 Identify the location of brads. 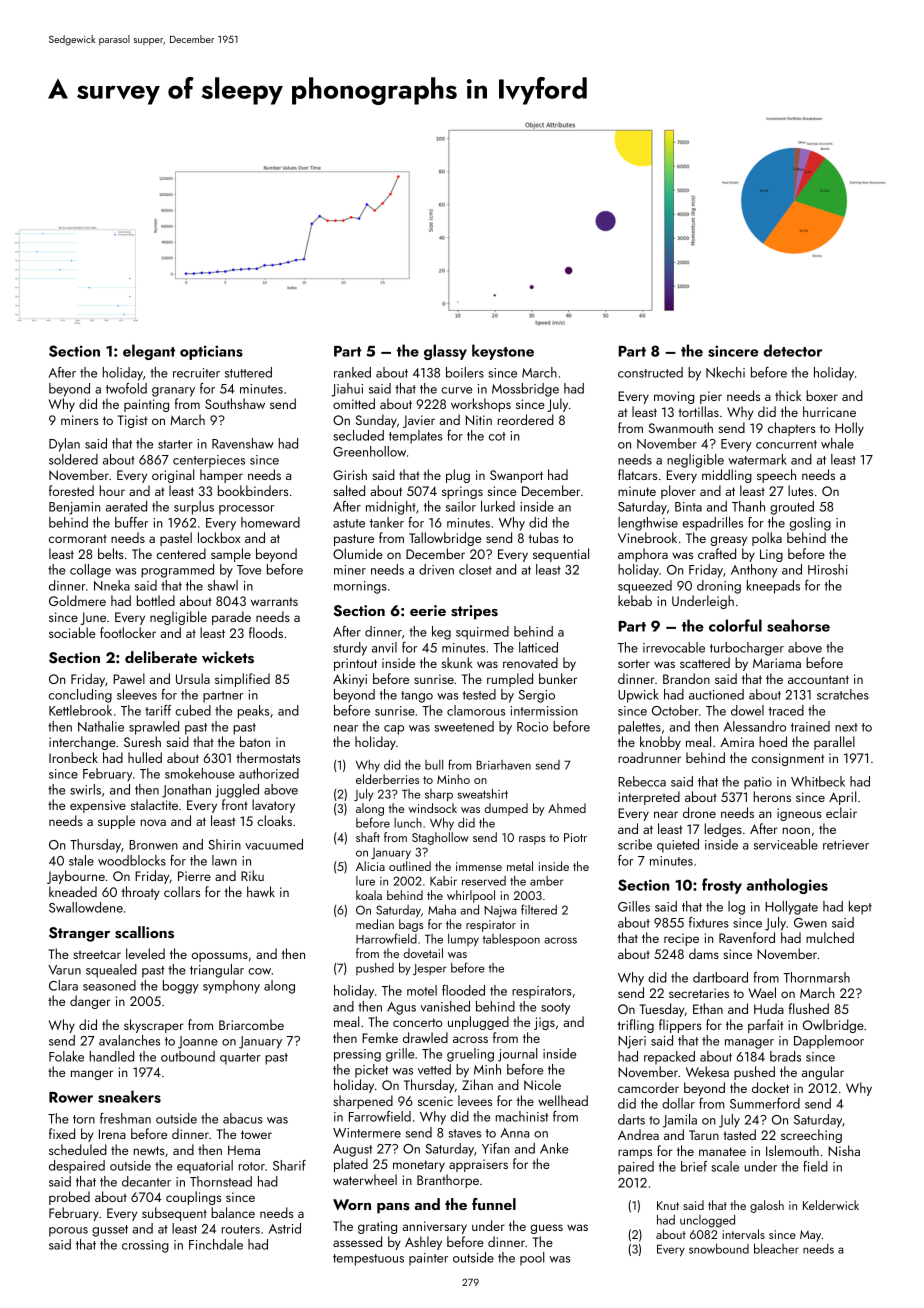
(785, 1056).
